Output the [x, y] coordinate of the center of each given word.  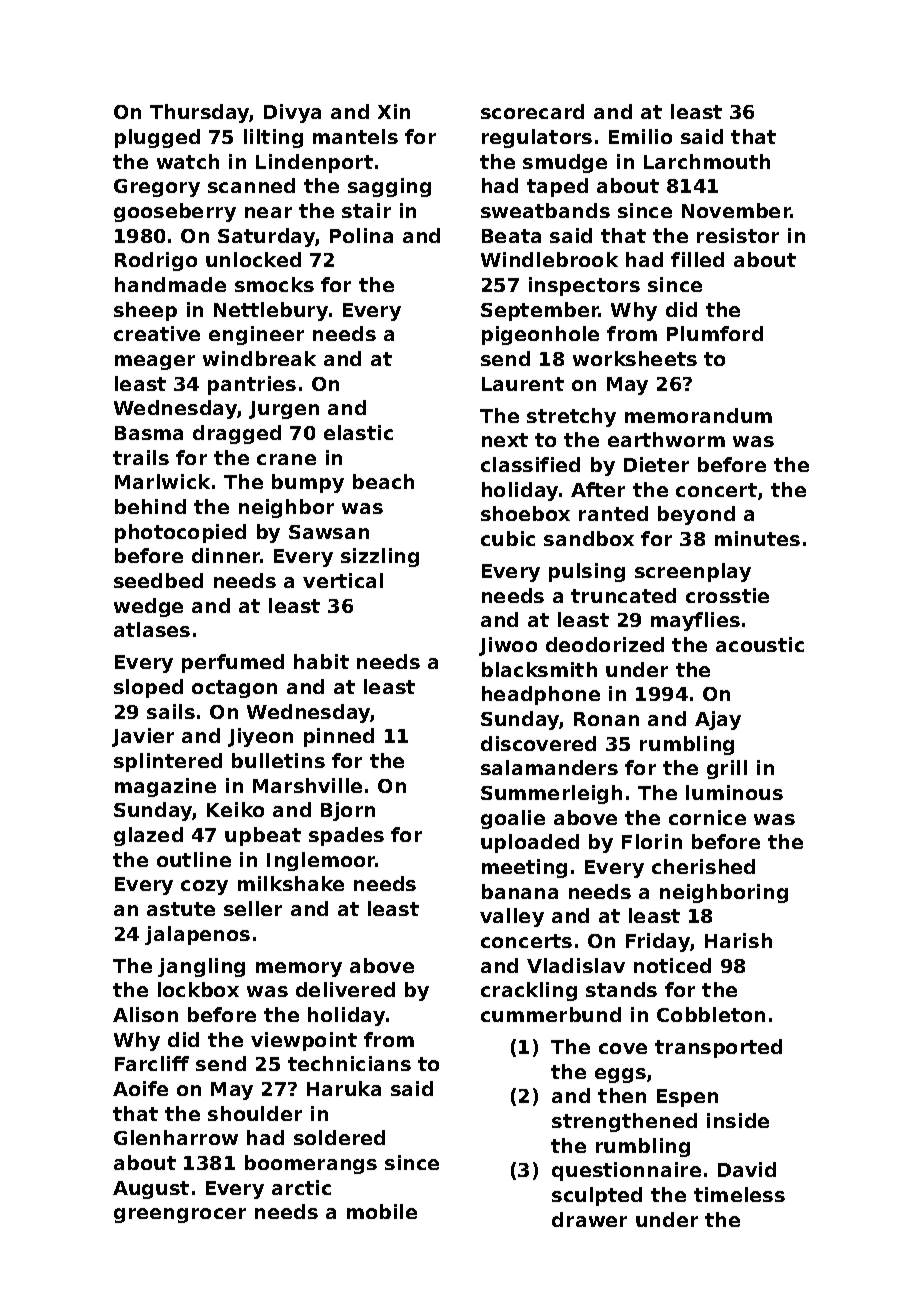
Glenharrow [176, 1137]
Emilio [640, 136]
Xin [394, 111]
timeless [739, 1194]
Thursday [200, 113]
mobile [382, 1211]
